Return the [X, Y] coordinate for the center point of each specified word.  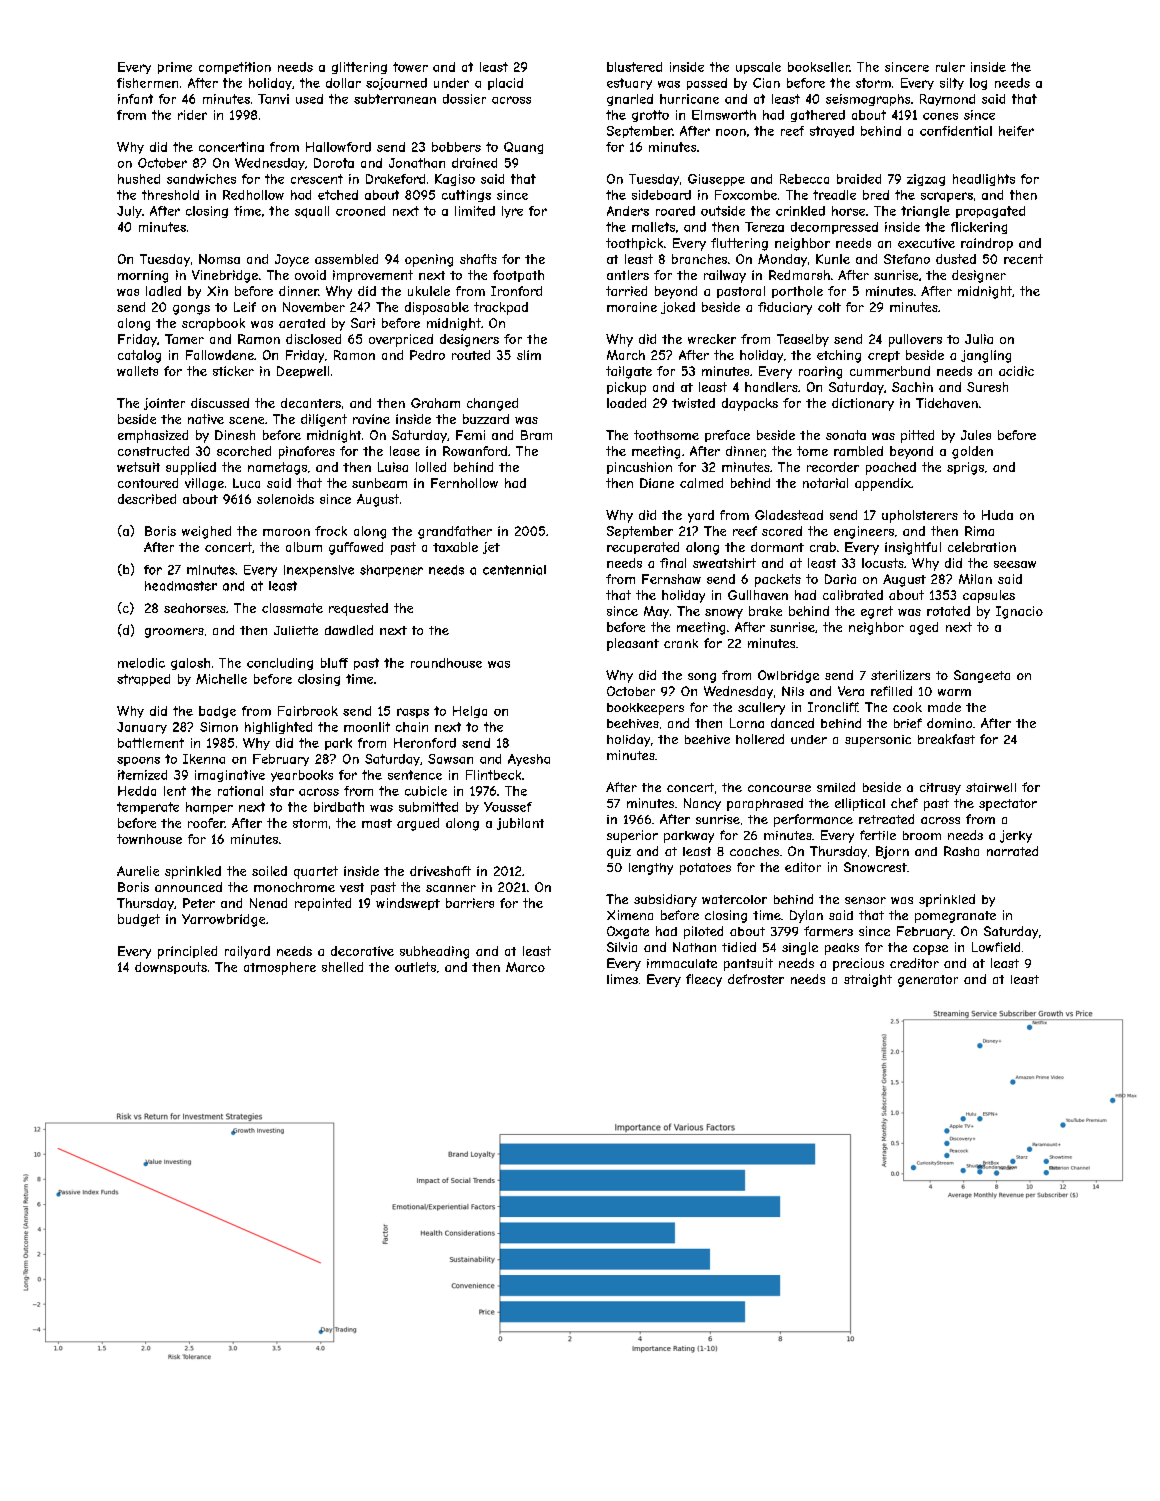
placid [505, 84]
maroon [286, 532]
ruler [950, 67]
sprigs [965, 468]
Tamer [184, 339]
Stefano [907, 259]
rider [192, 115]
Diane [657, 483]
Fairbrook [308, 711]
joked [678, 308]
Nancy [702, 804]
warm [954, 692]
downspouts [171, 968]
